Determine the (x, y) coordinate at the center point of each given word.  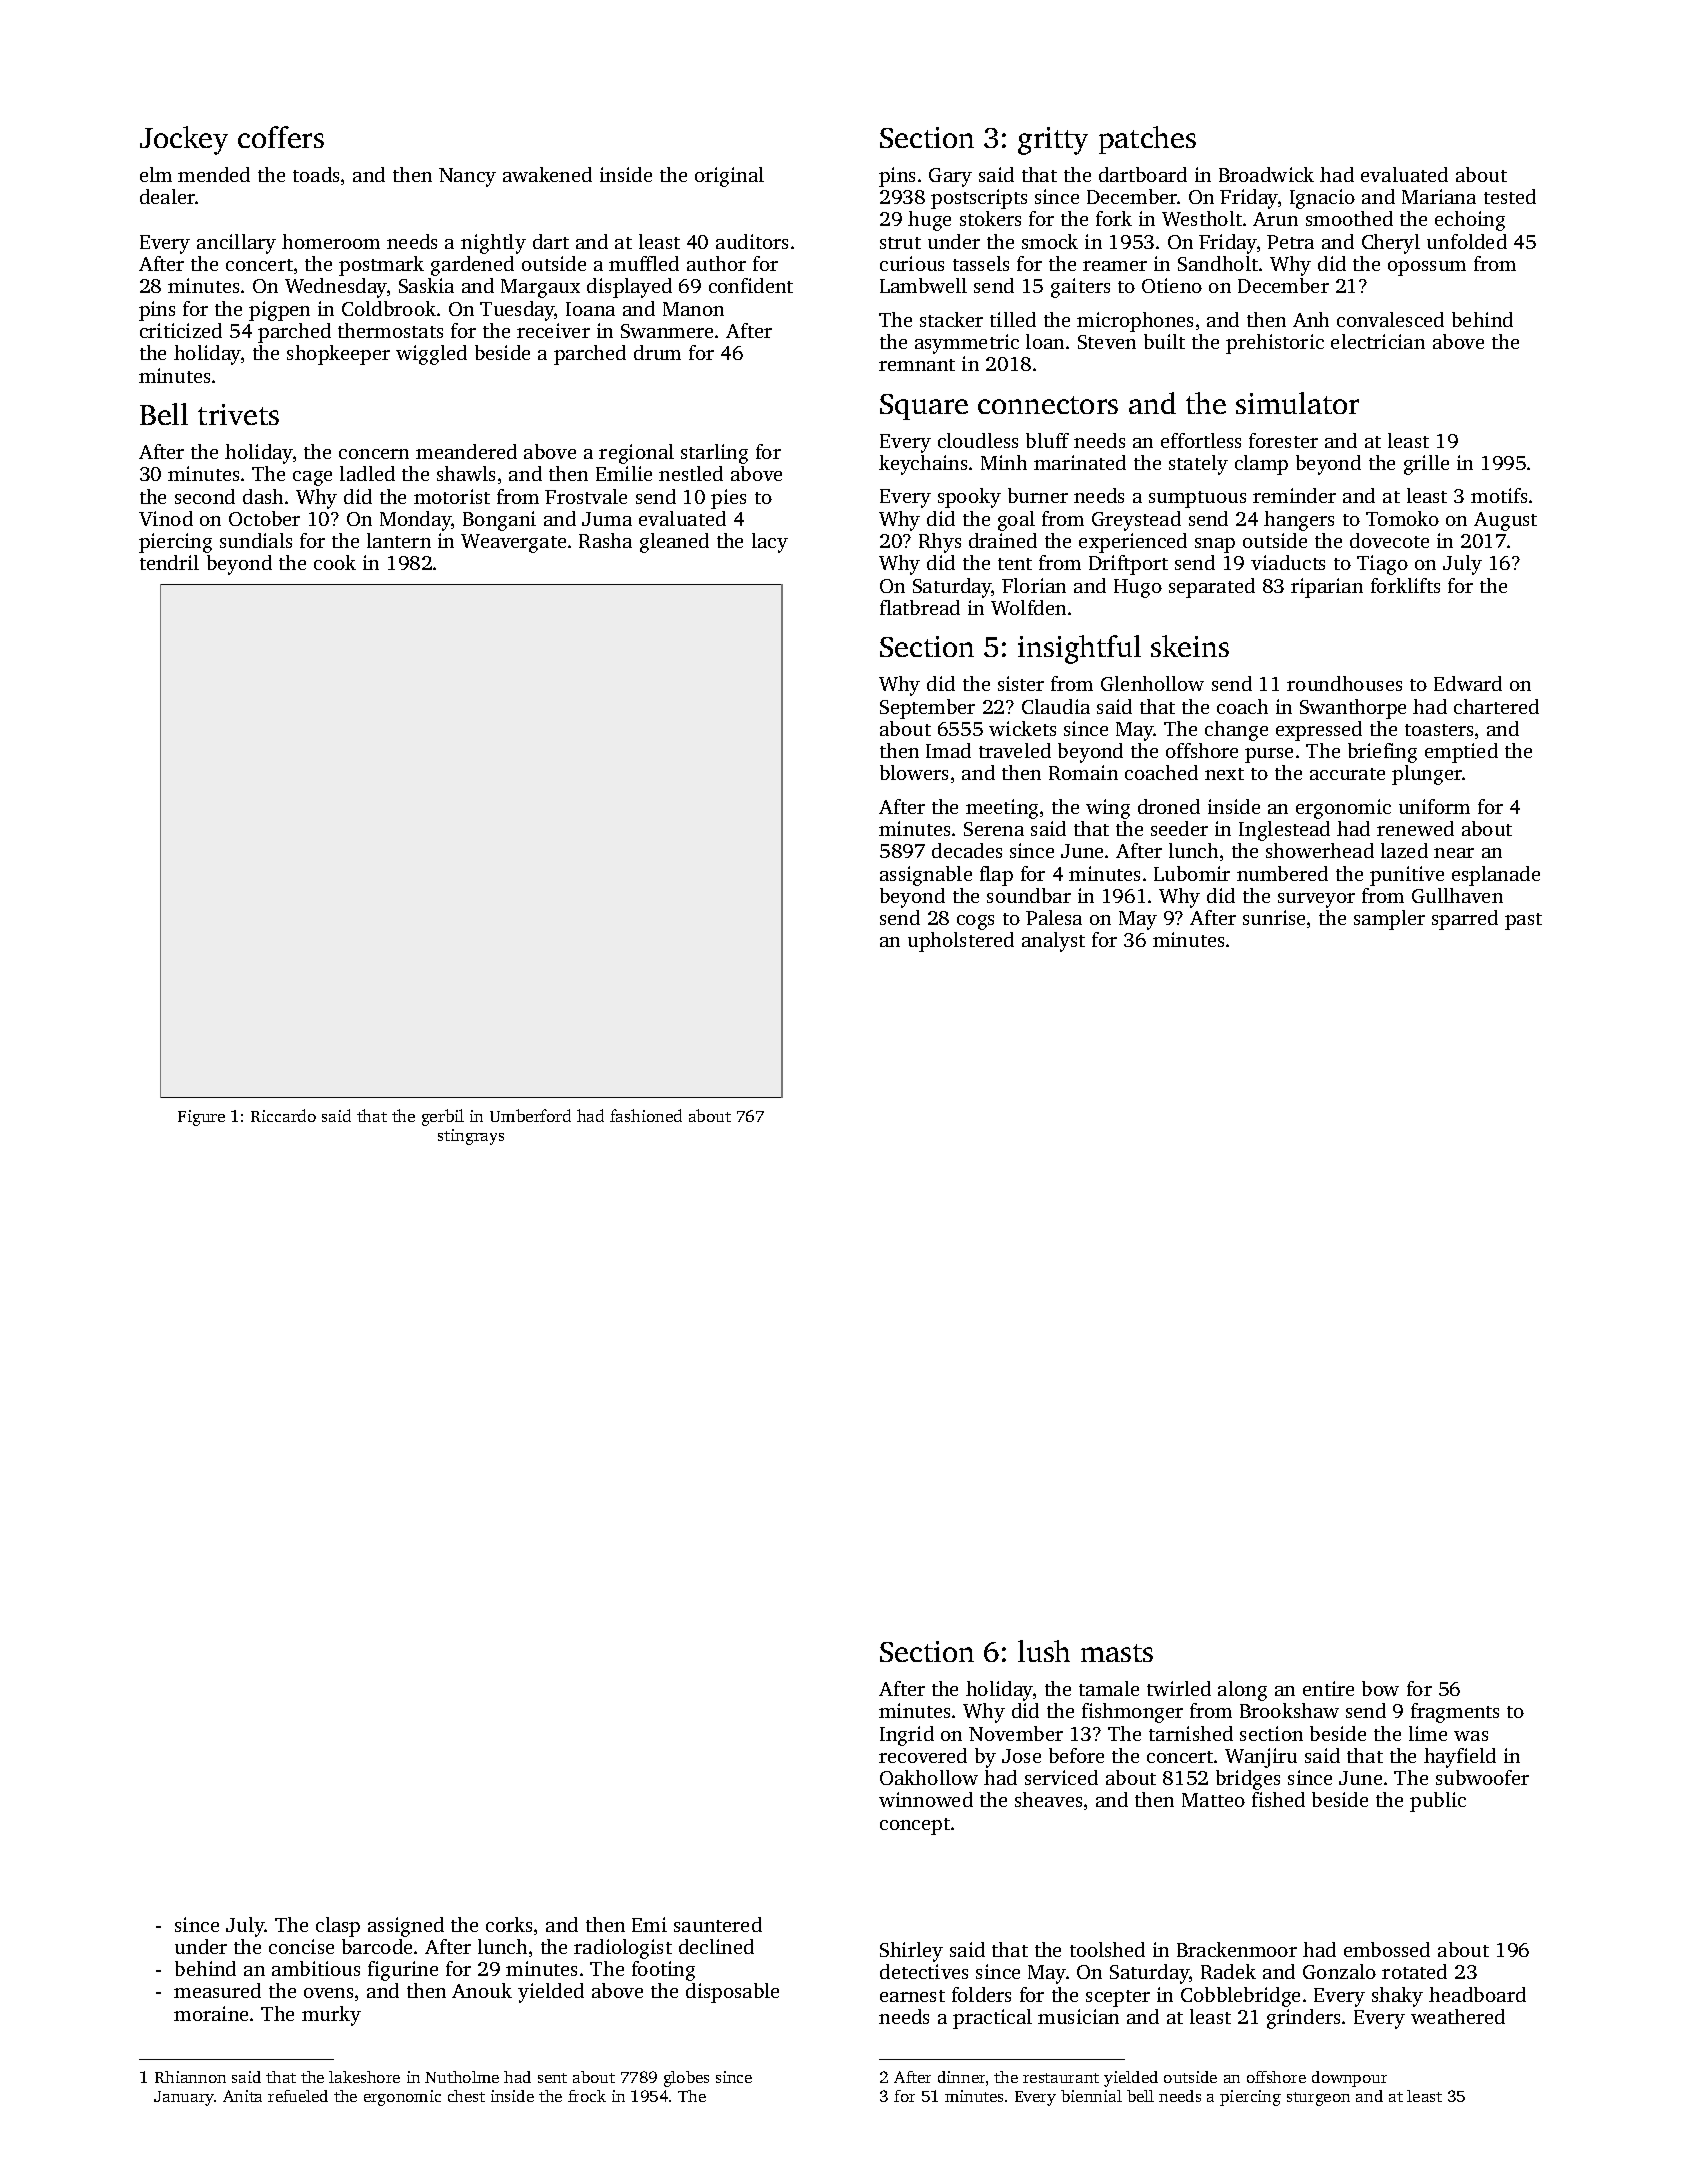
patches (1147, 140)
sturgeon (1318, 2099)
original (729, 177)
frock (587, 2096)
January (184, 2098)
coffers (281, 137)
